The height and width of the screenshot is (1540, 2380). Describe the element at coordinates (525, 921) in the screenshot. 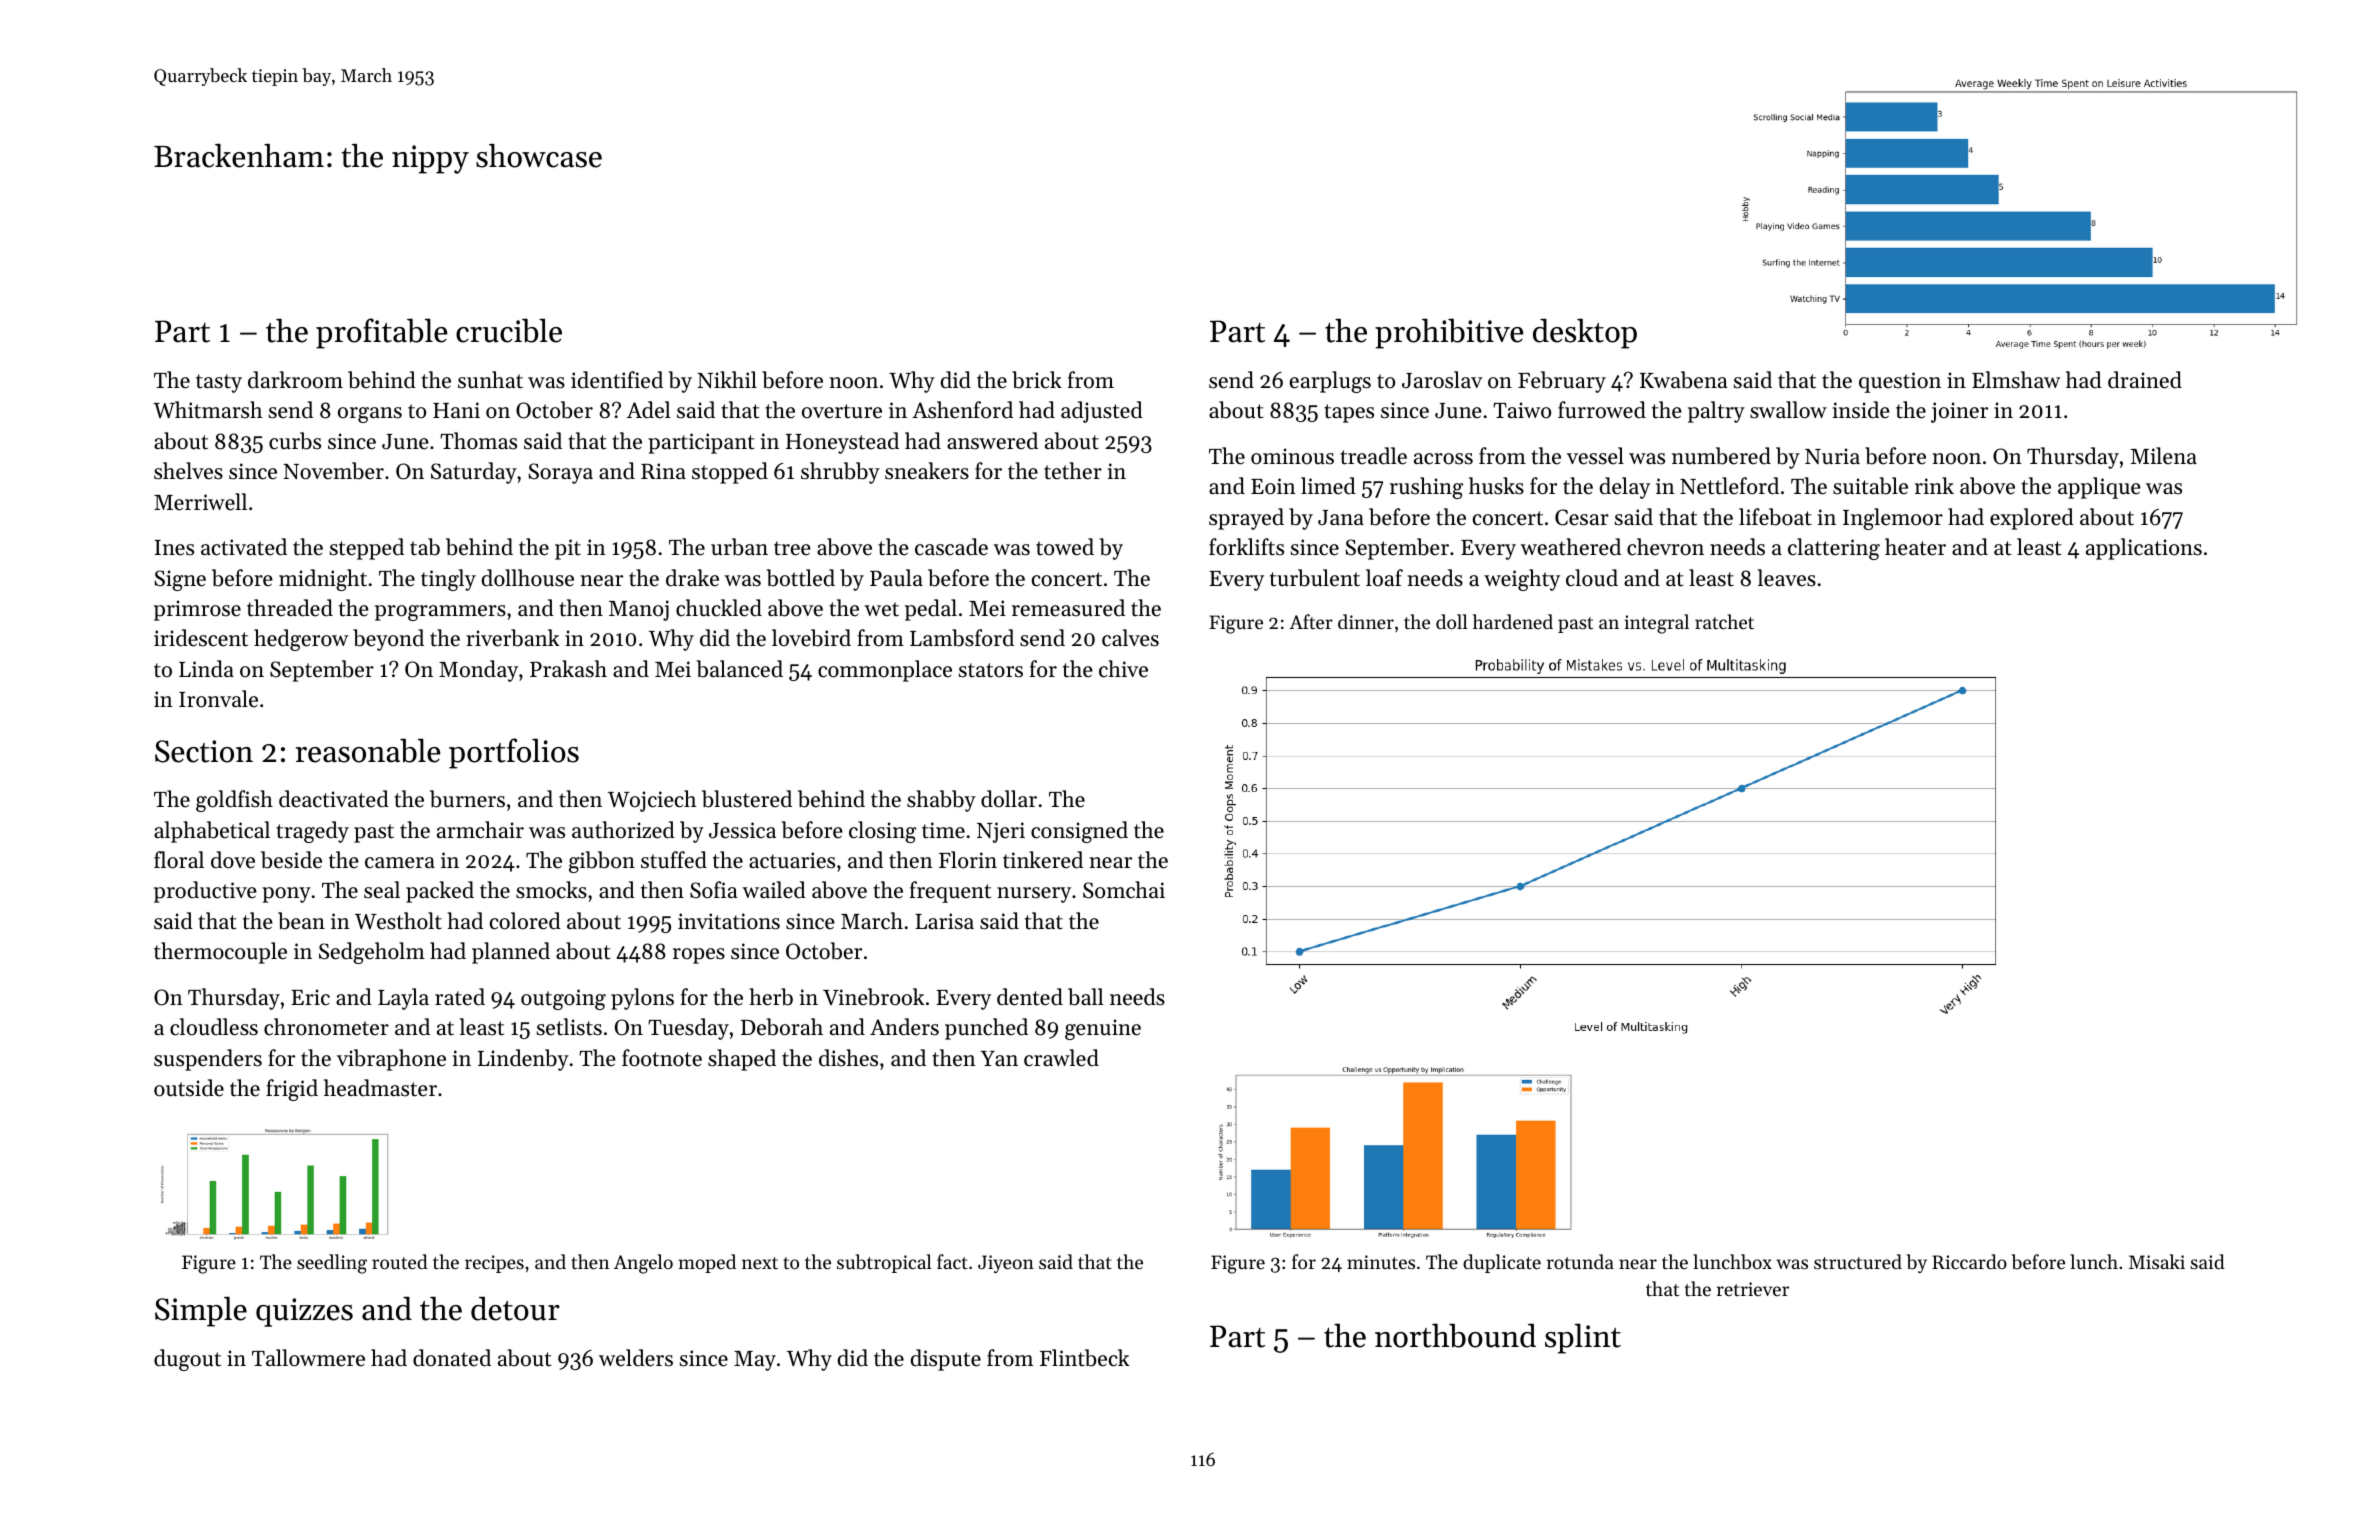

I see `colored` at that location.
